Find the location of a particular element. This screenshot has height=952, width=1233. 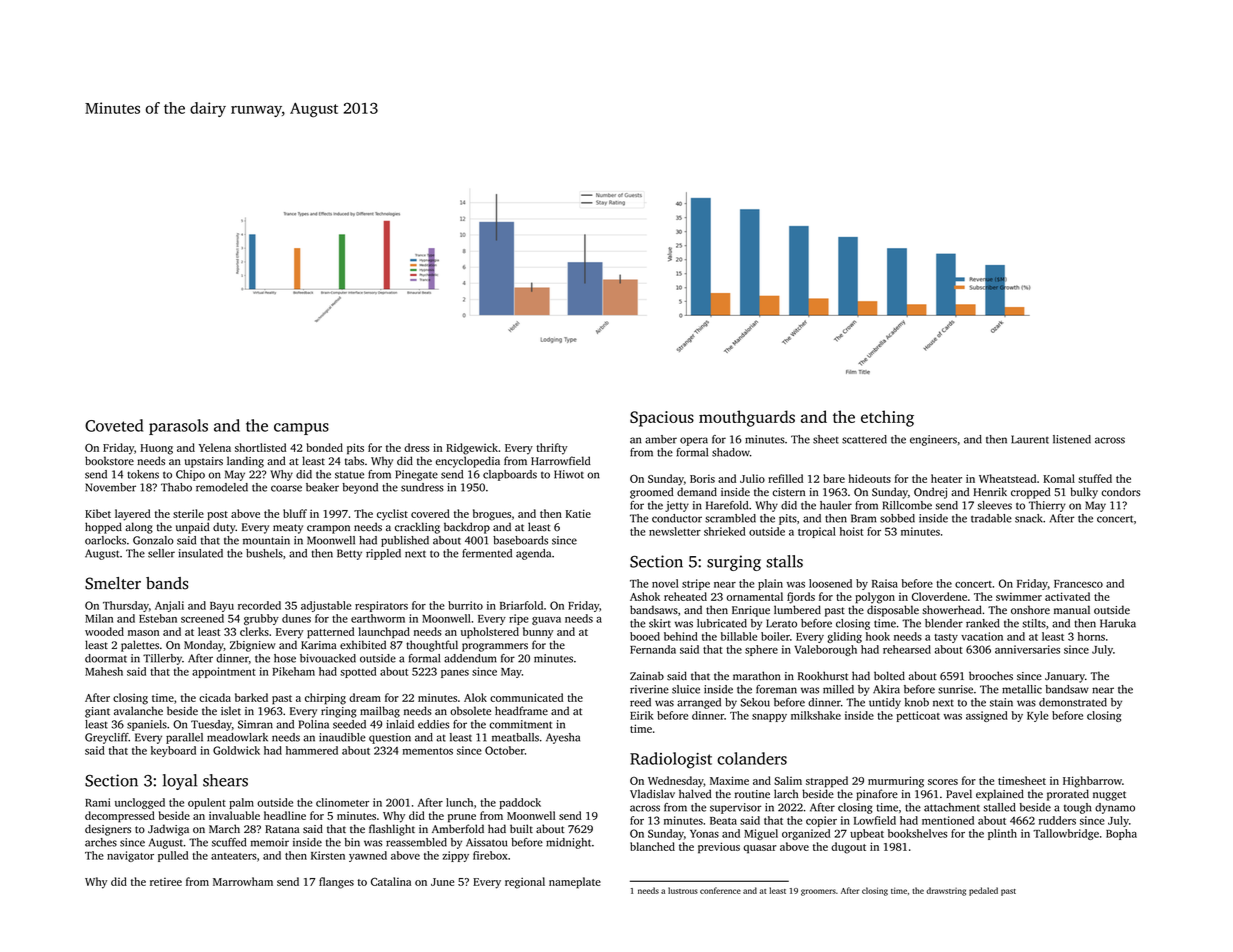

campus is located at coordinates (301, 429).
